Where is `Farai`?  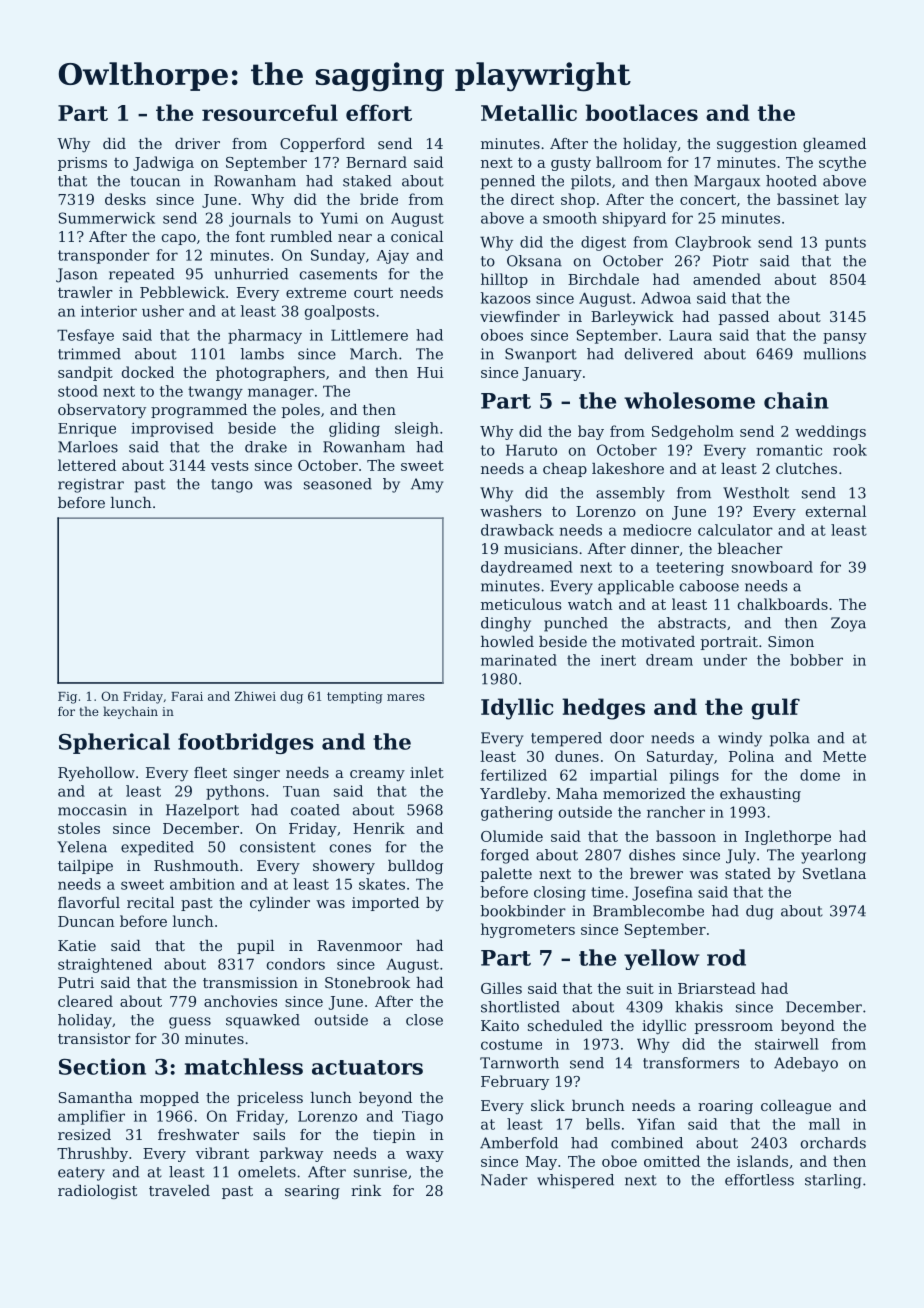
Farai is located at coordinates (187, 696).
